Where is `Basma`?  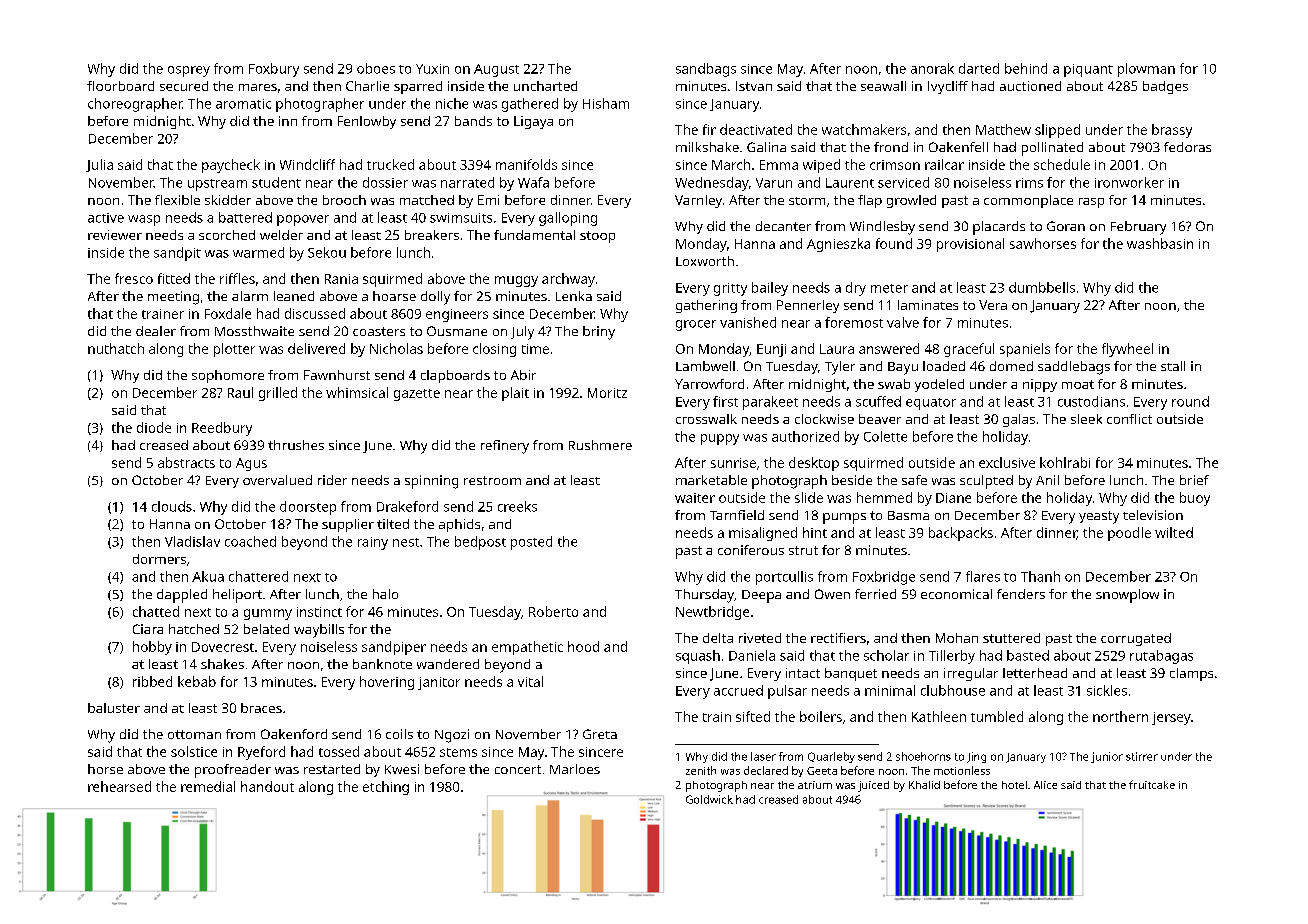
Basma is located at coordinates (908, 515).
